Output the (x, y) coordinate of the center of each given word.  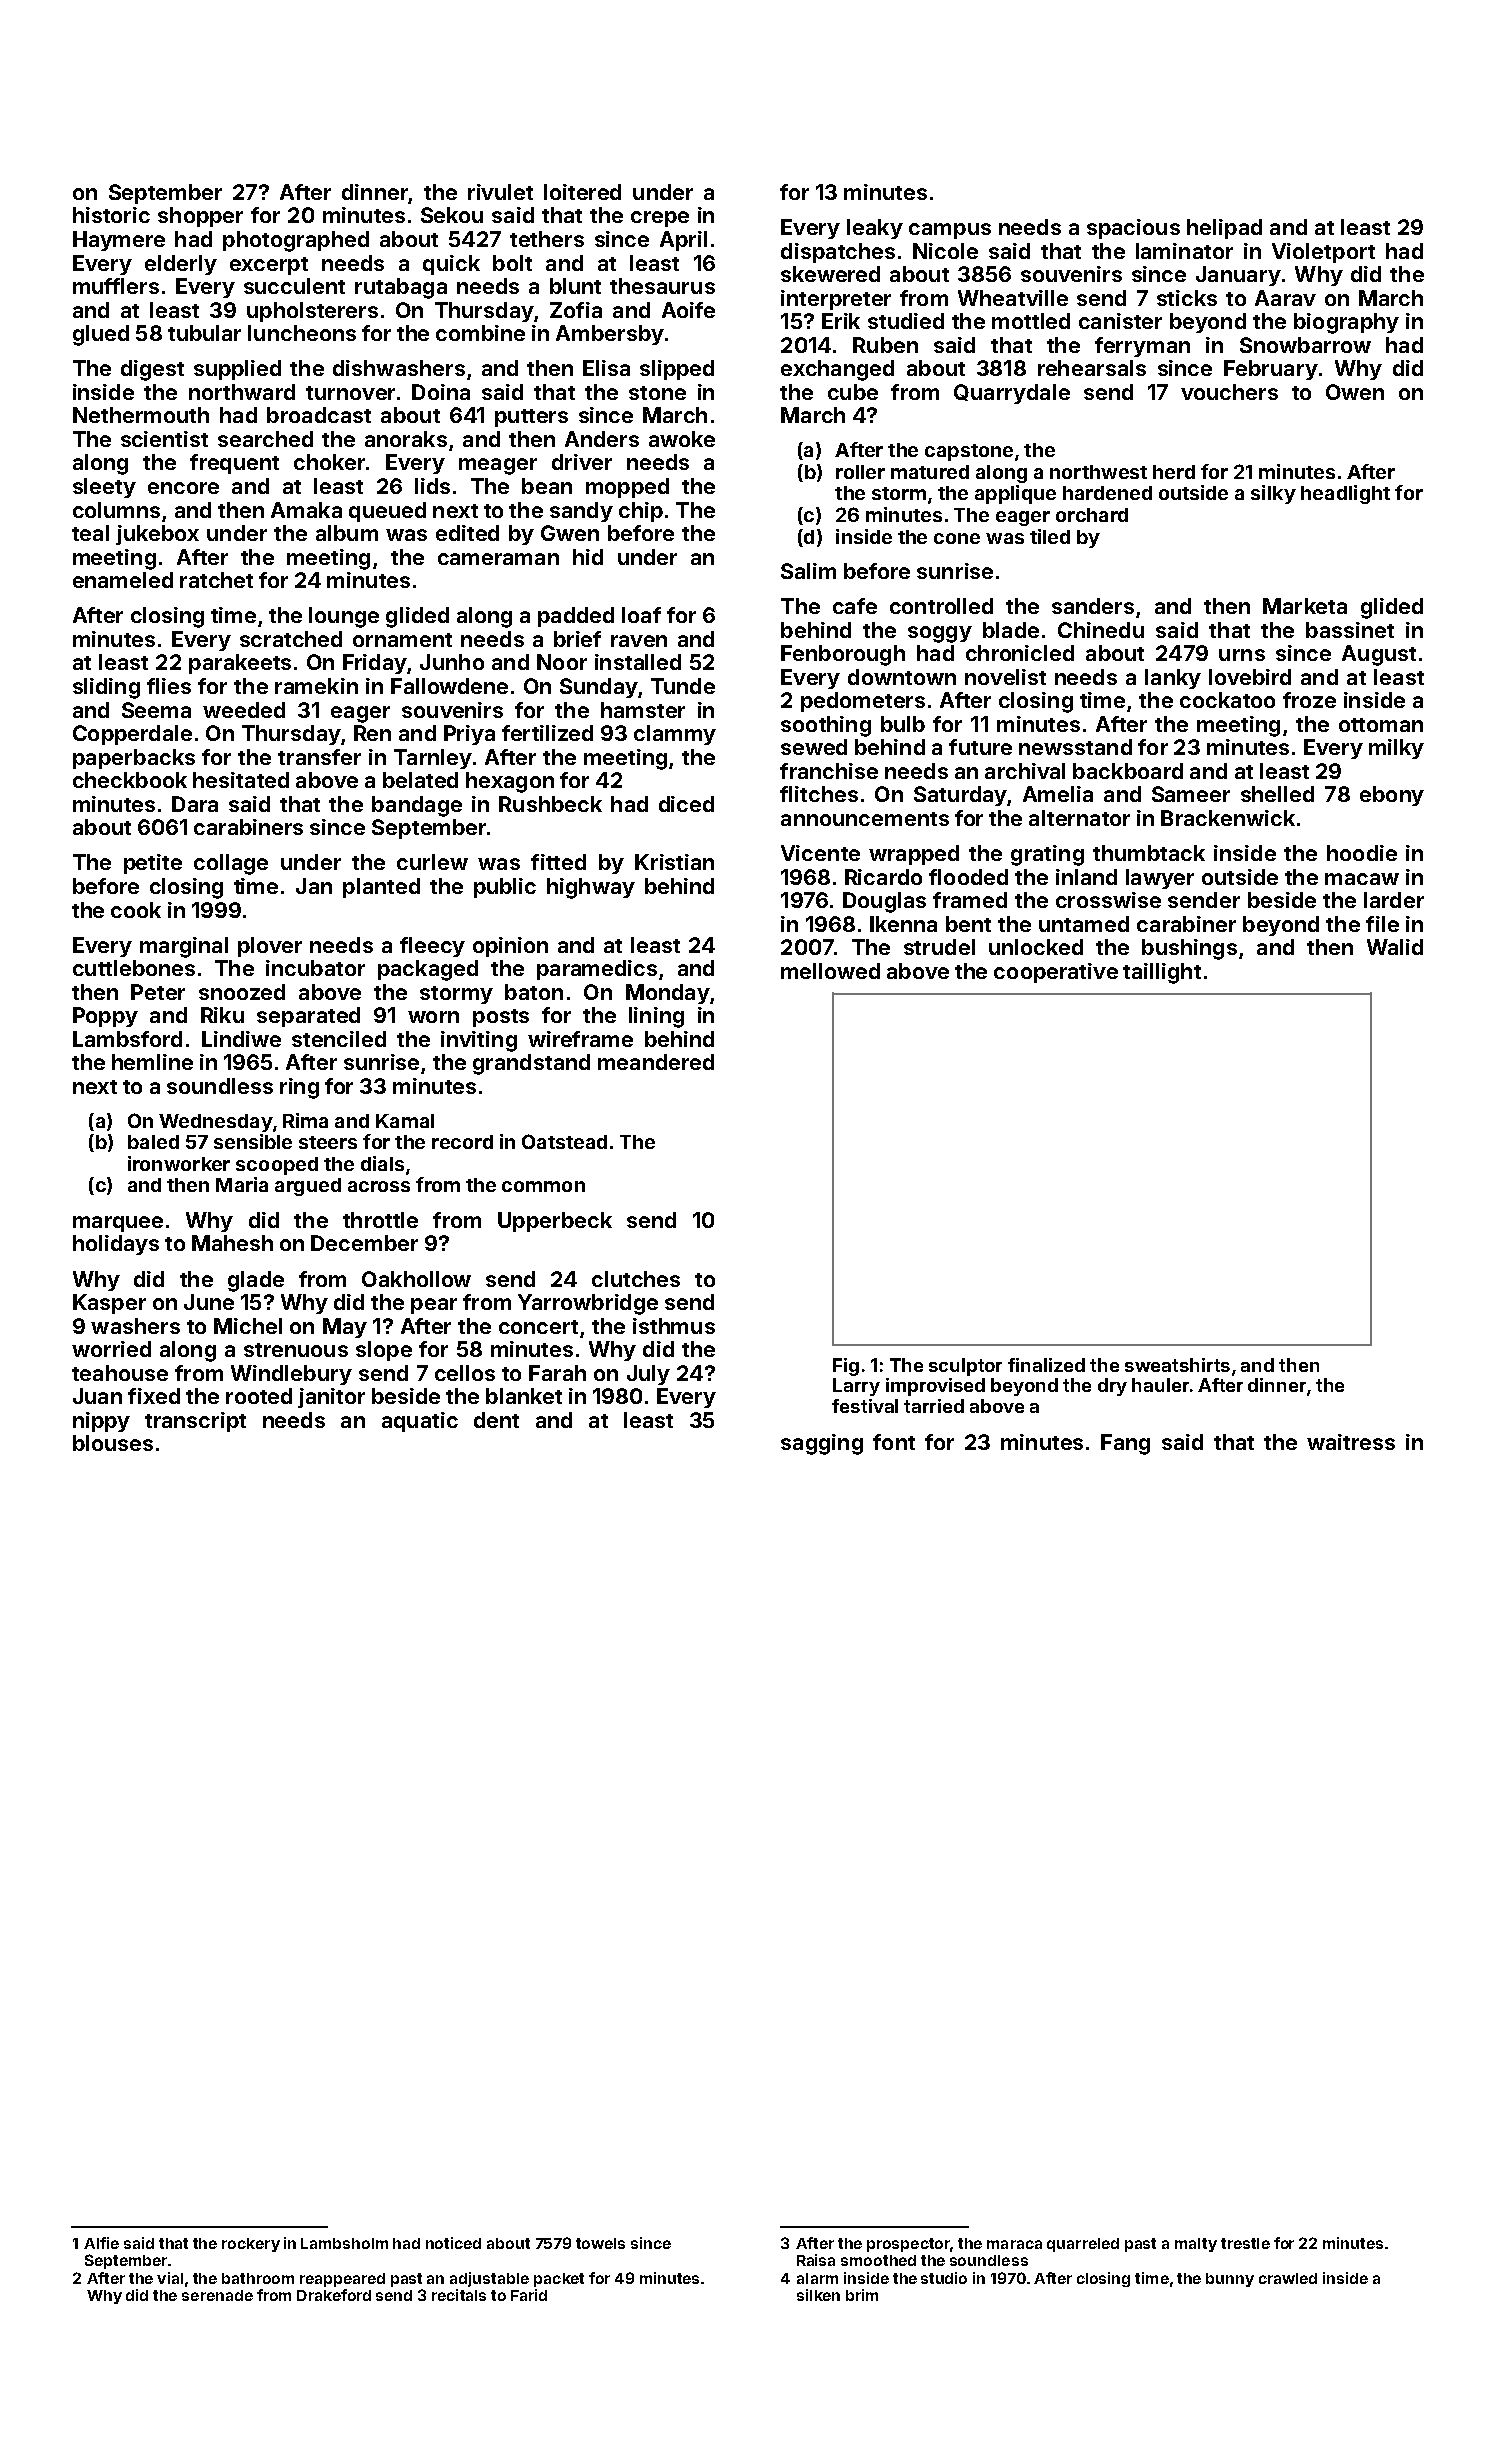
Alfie (101, 2243)
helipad (1224, 229)
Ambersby (610, 335)
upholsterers (312, 312)
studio (944, 2278)
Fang (1125, 1444)
